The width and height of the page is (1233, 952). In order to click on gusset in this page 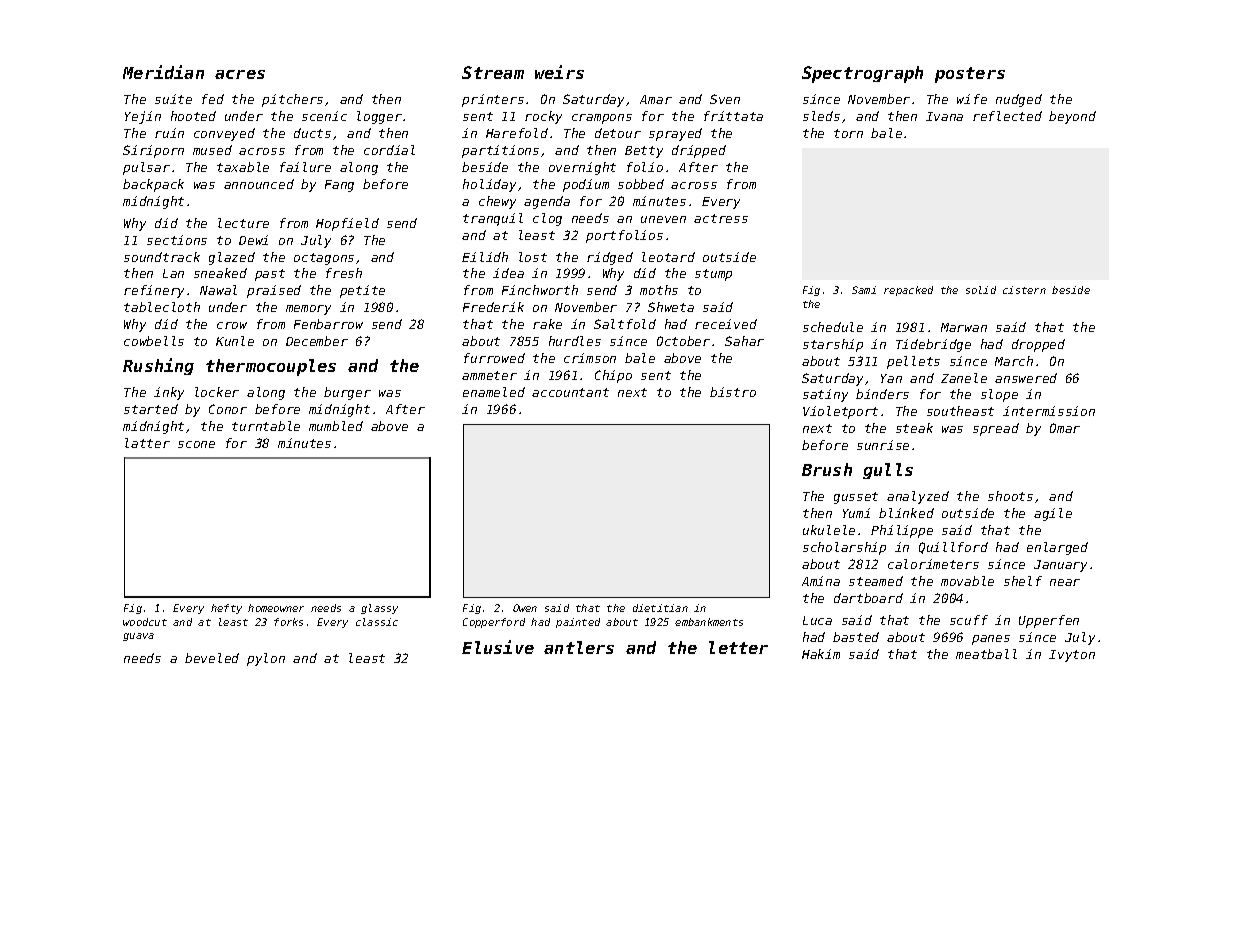, I will do `click(856, 498)`.
